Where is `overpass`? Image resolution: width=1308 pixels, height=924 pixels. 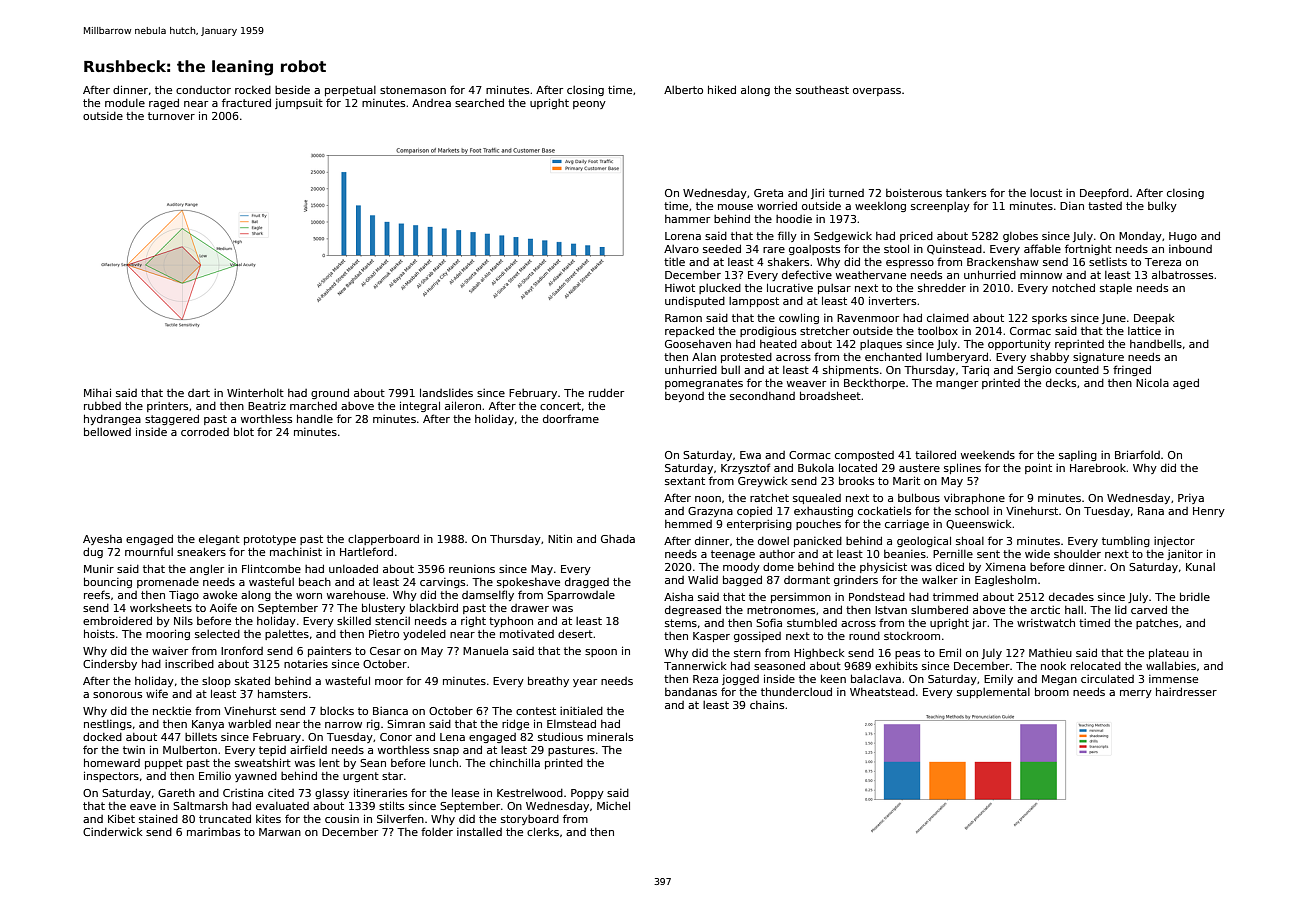
overpass is located at coordinates (877, 92).
